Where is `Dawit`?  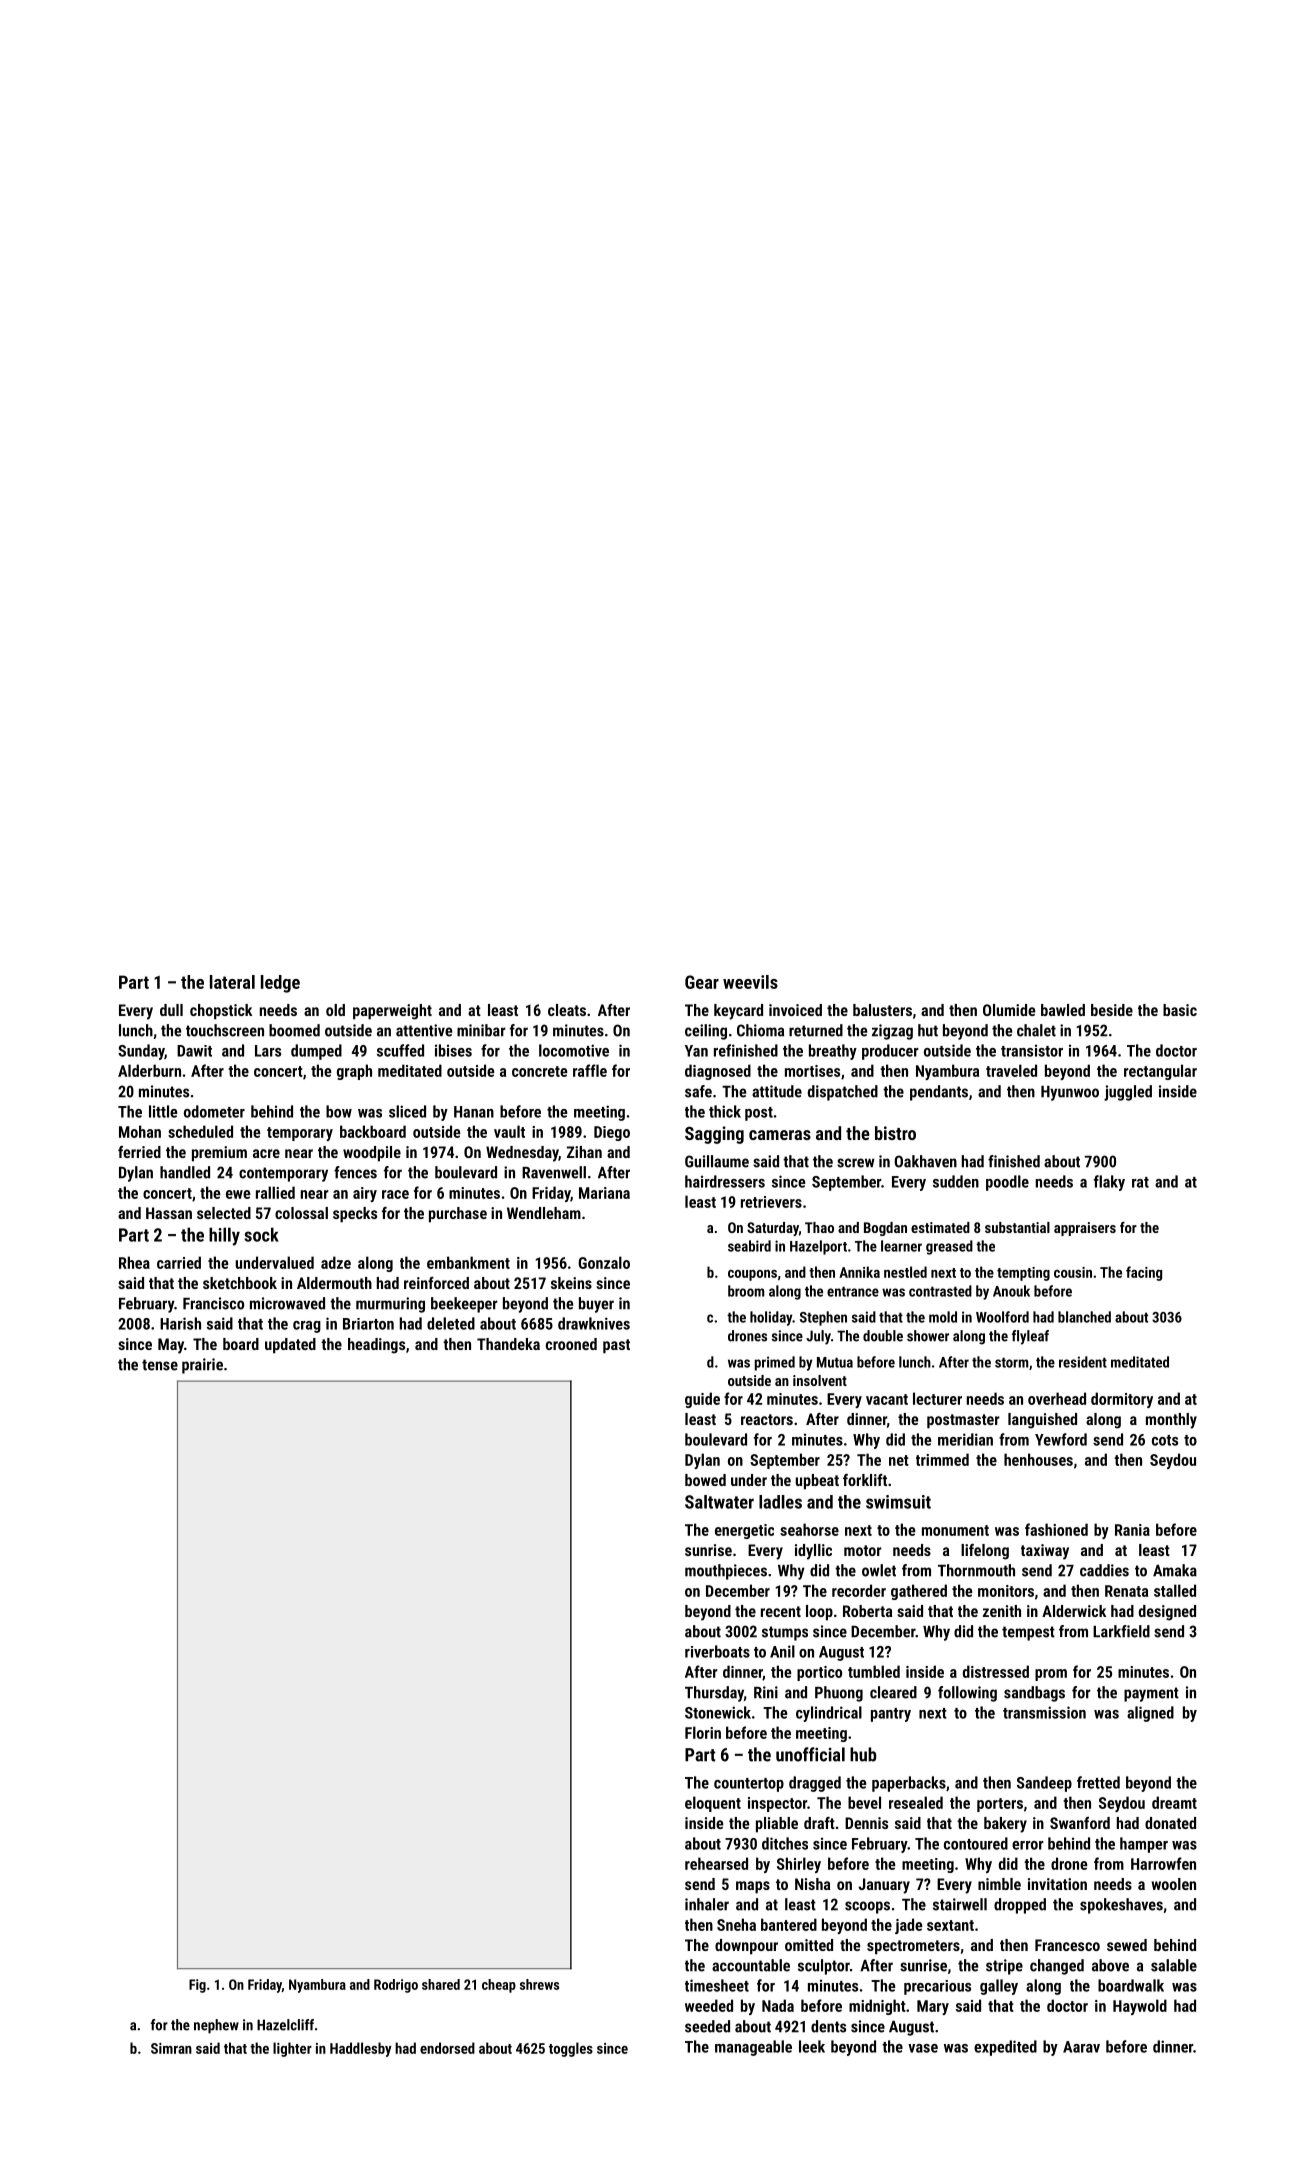
Dawit is located at coordinates (194, 1051).
